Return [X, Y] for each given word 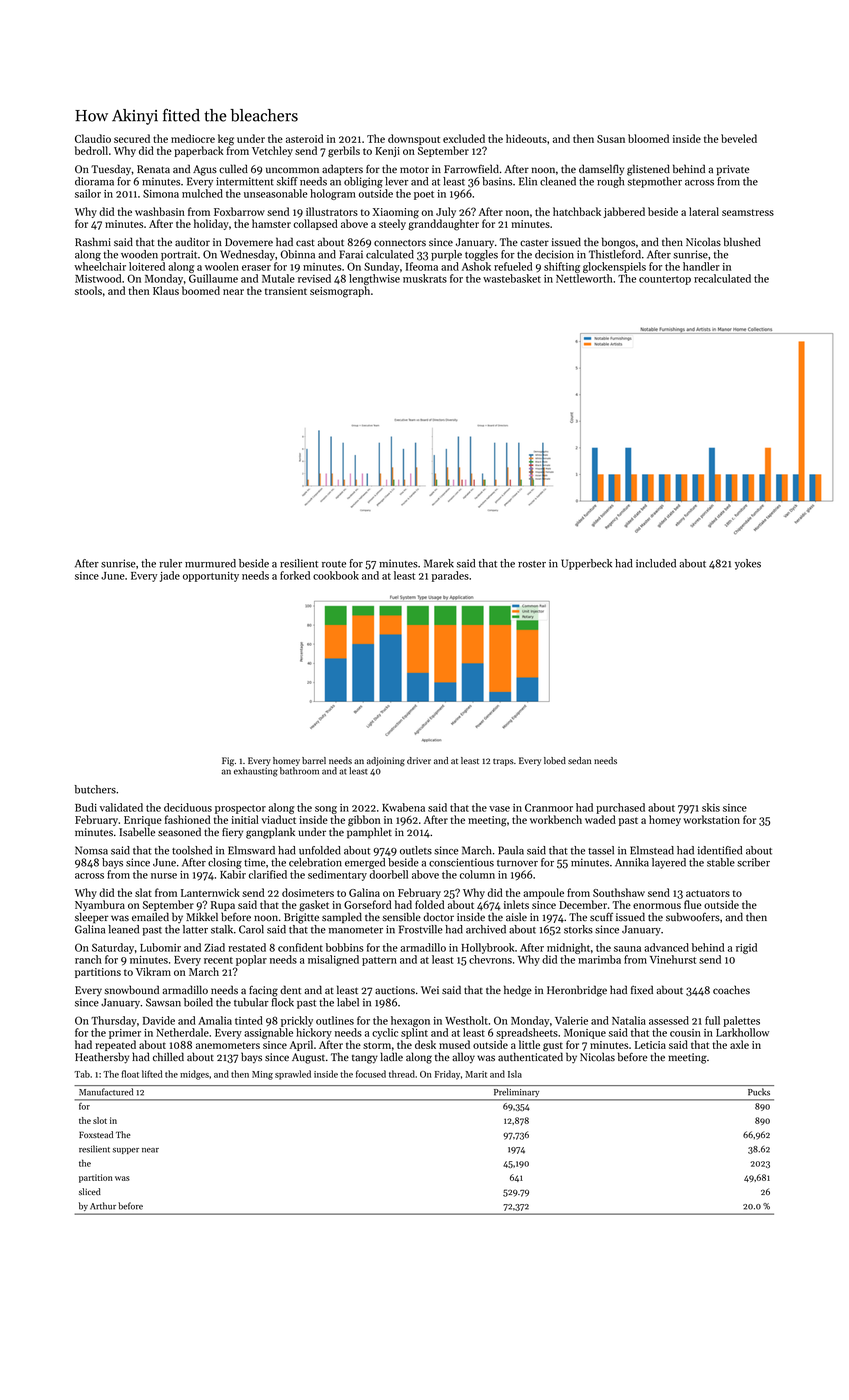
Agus [205, 170]
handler [701, 266]
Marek [439, 563]
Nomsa [91, 850]
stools [88, 290]
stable [721, 862]
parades [450, 576]
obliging [363, 182]
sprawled [293, 1075]
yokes [748, 564]
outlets [416, 850]
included [656, 563]
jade [170, 576]
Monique [585, 1034]
